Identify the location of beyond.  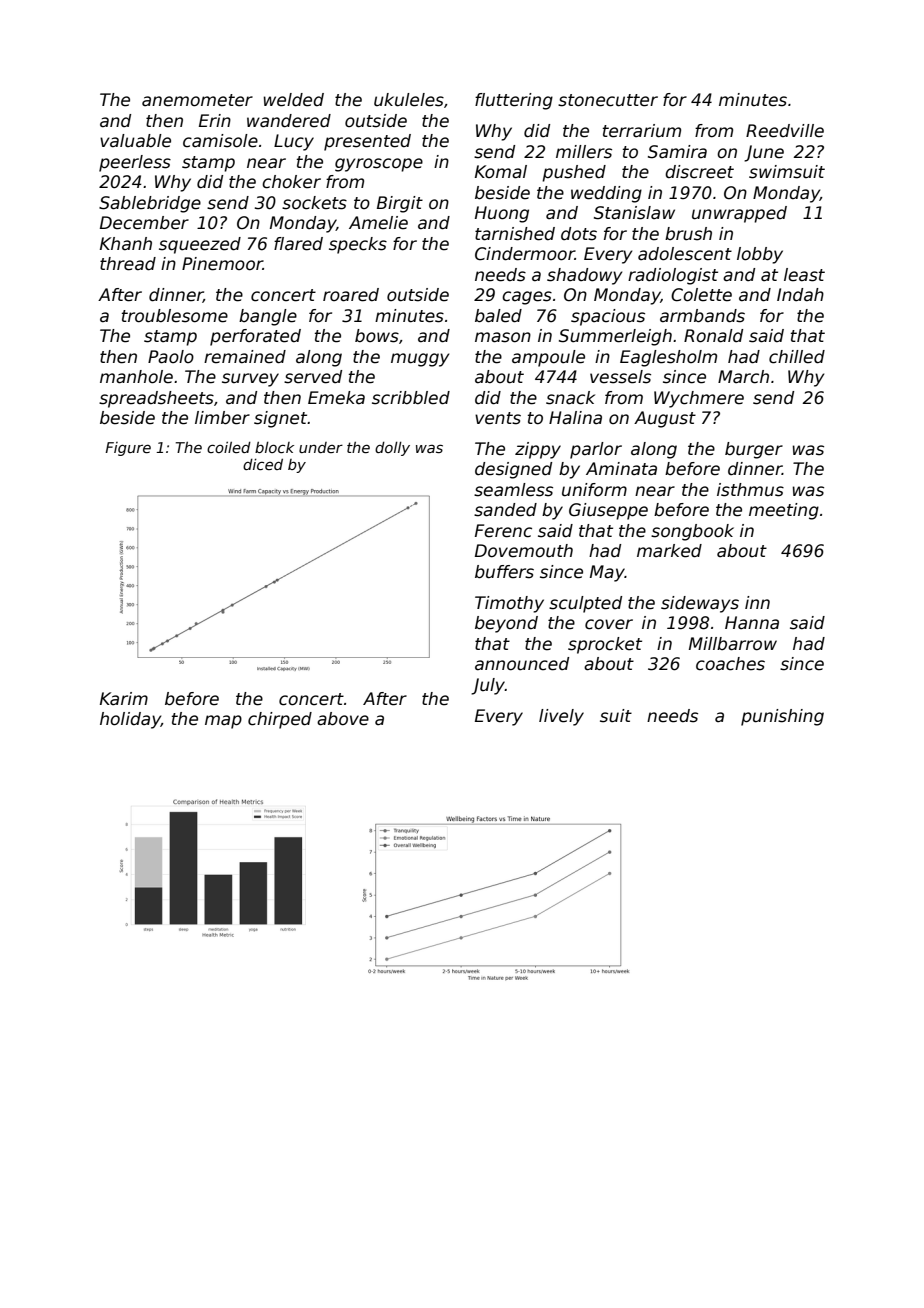
(506, 624).
